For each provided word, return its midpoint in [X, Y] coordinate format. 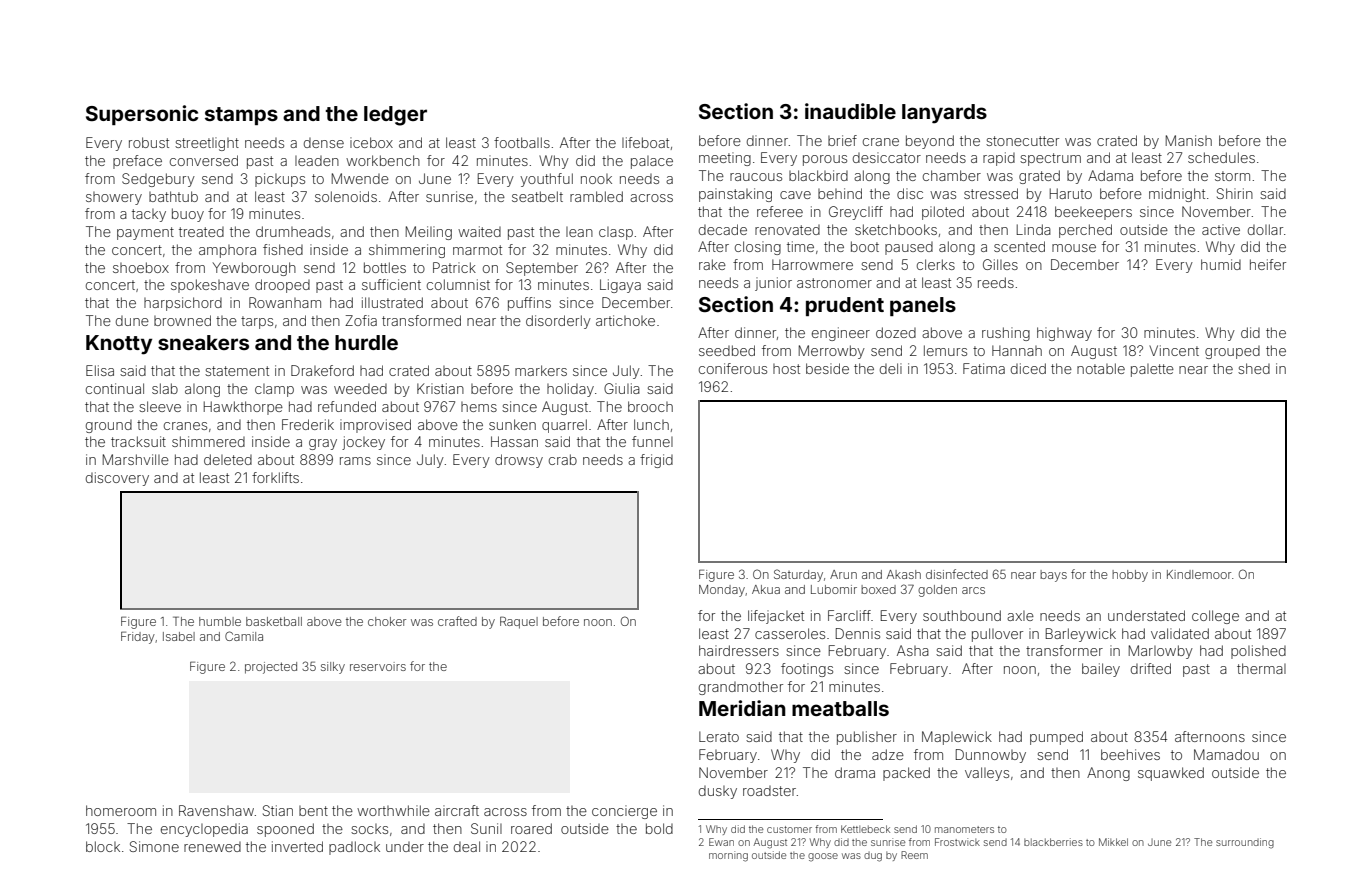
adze [888, 754]
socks [369, 829]
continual [115, 388]
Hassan [514, 441]
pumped [1056, 738]
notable [1101, 368]
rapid [999, 159]
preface [137, 162]
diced [1028, 368]
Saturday [798, 575]
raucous [756, 177]
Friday [138, 637]
